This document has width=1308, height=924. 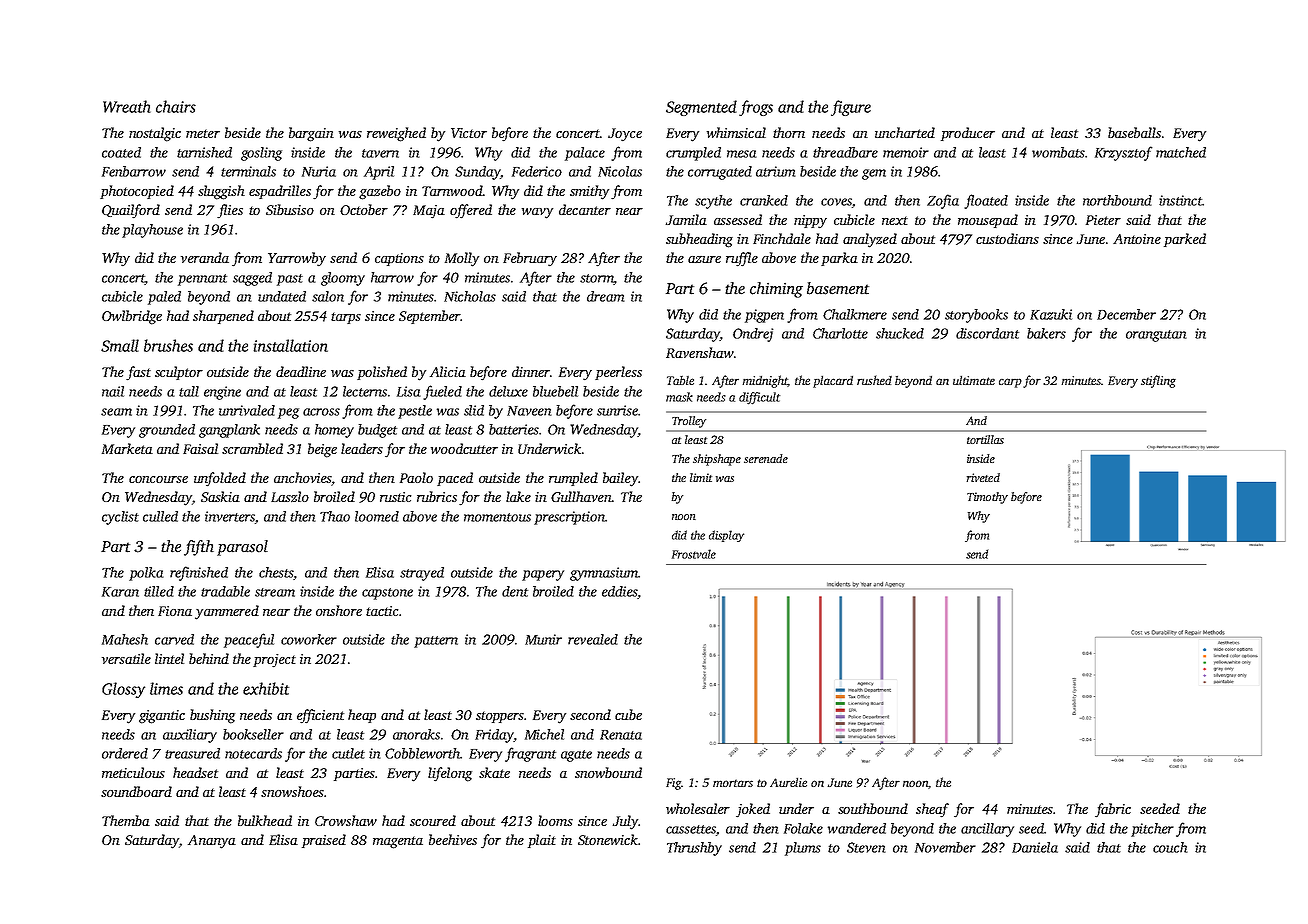 I want to click on shucked, so click(x=900, y=333).
